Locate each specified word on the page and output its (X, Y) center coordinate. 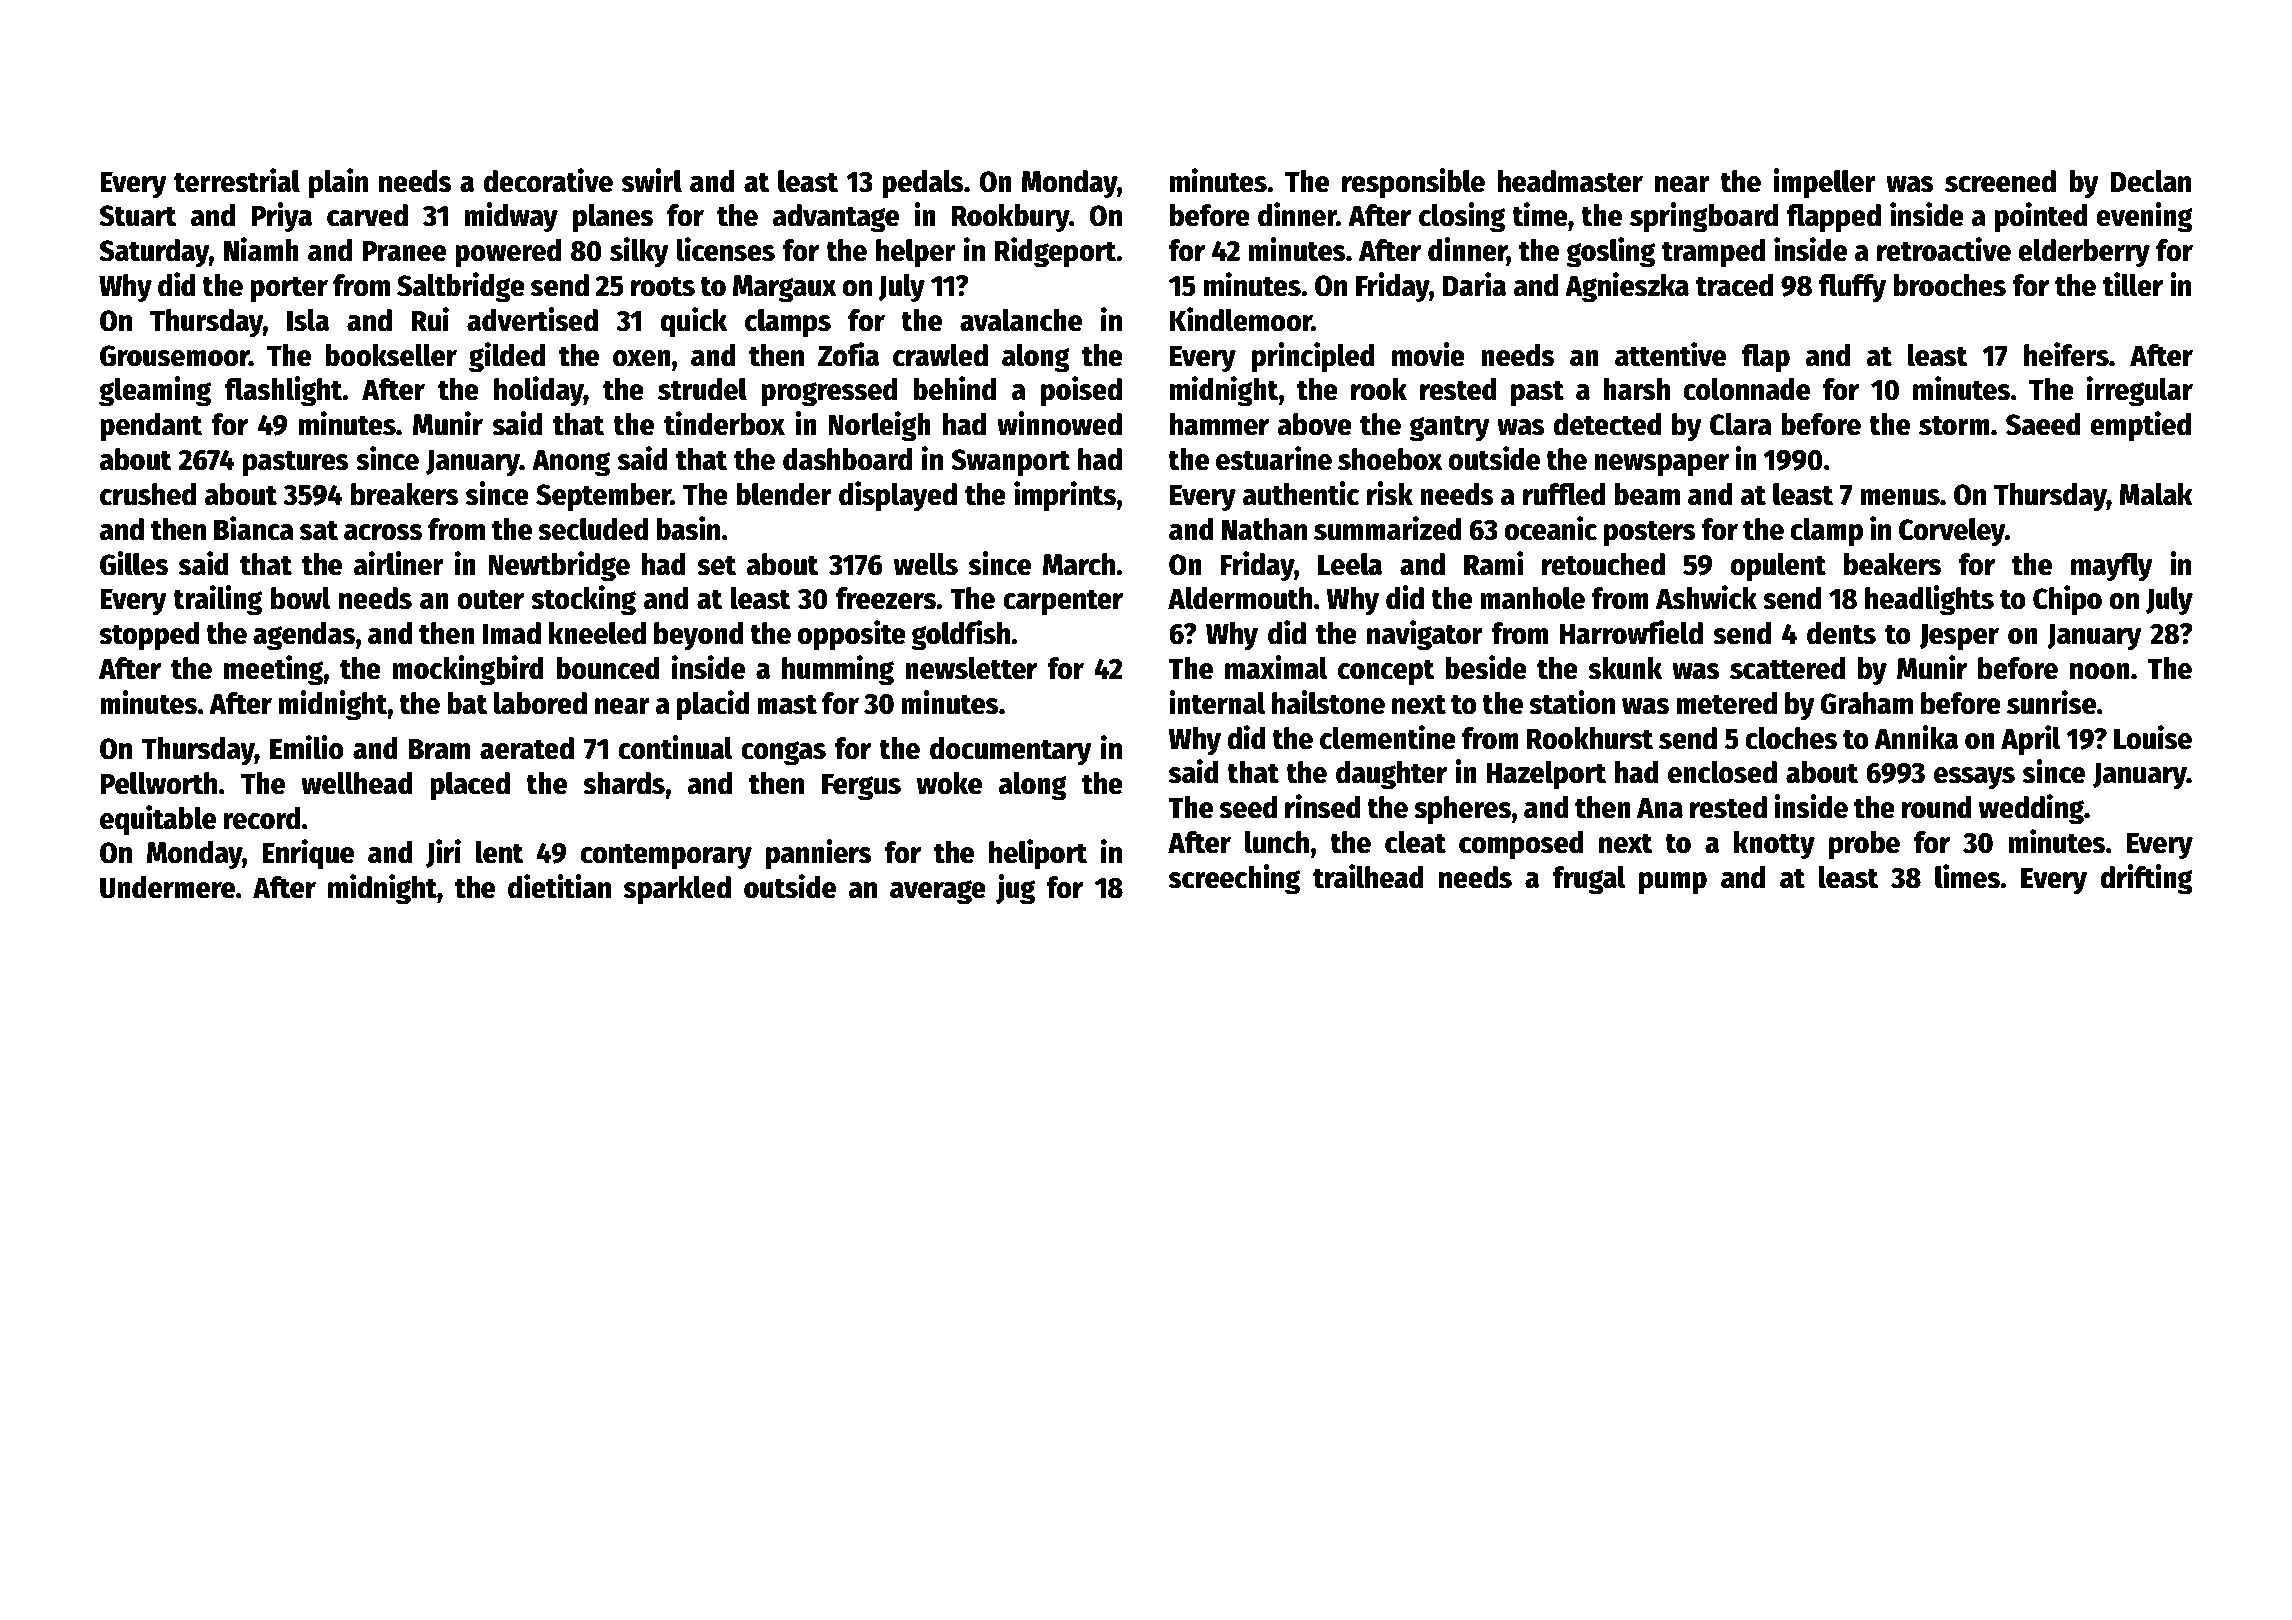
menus (1900, 497)
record (261, 818)
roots (663, 286)
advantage (835, 218)
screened (2000, 181)
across (383, 532)
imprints (1065, 496)
